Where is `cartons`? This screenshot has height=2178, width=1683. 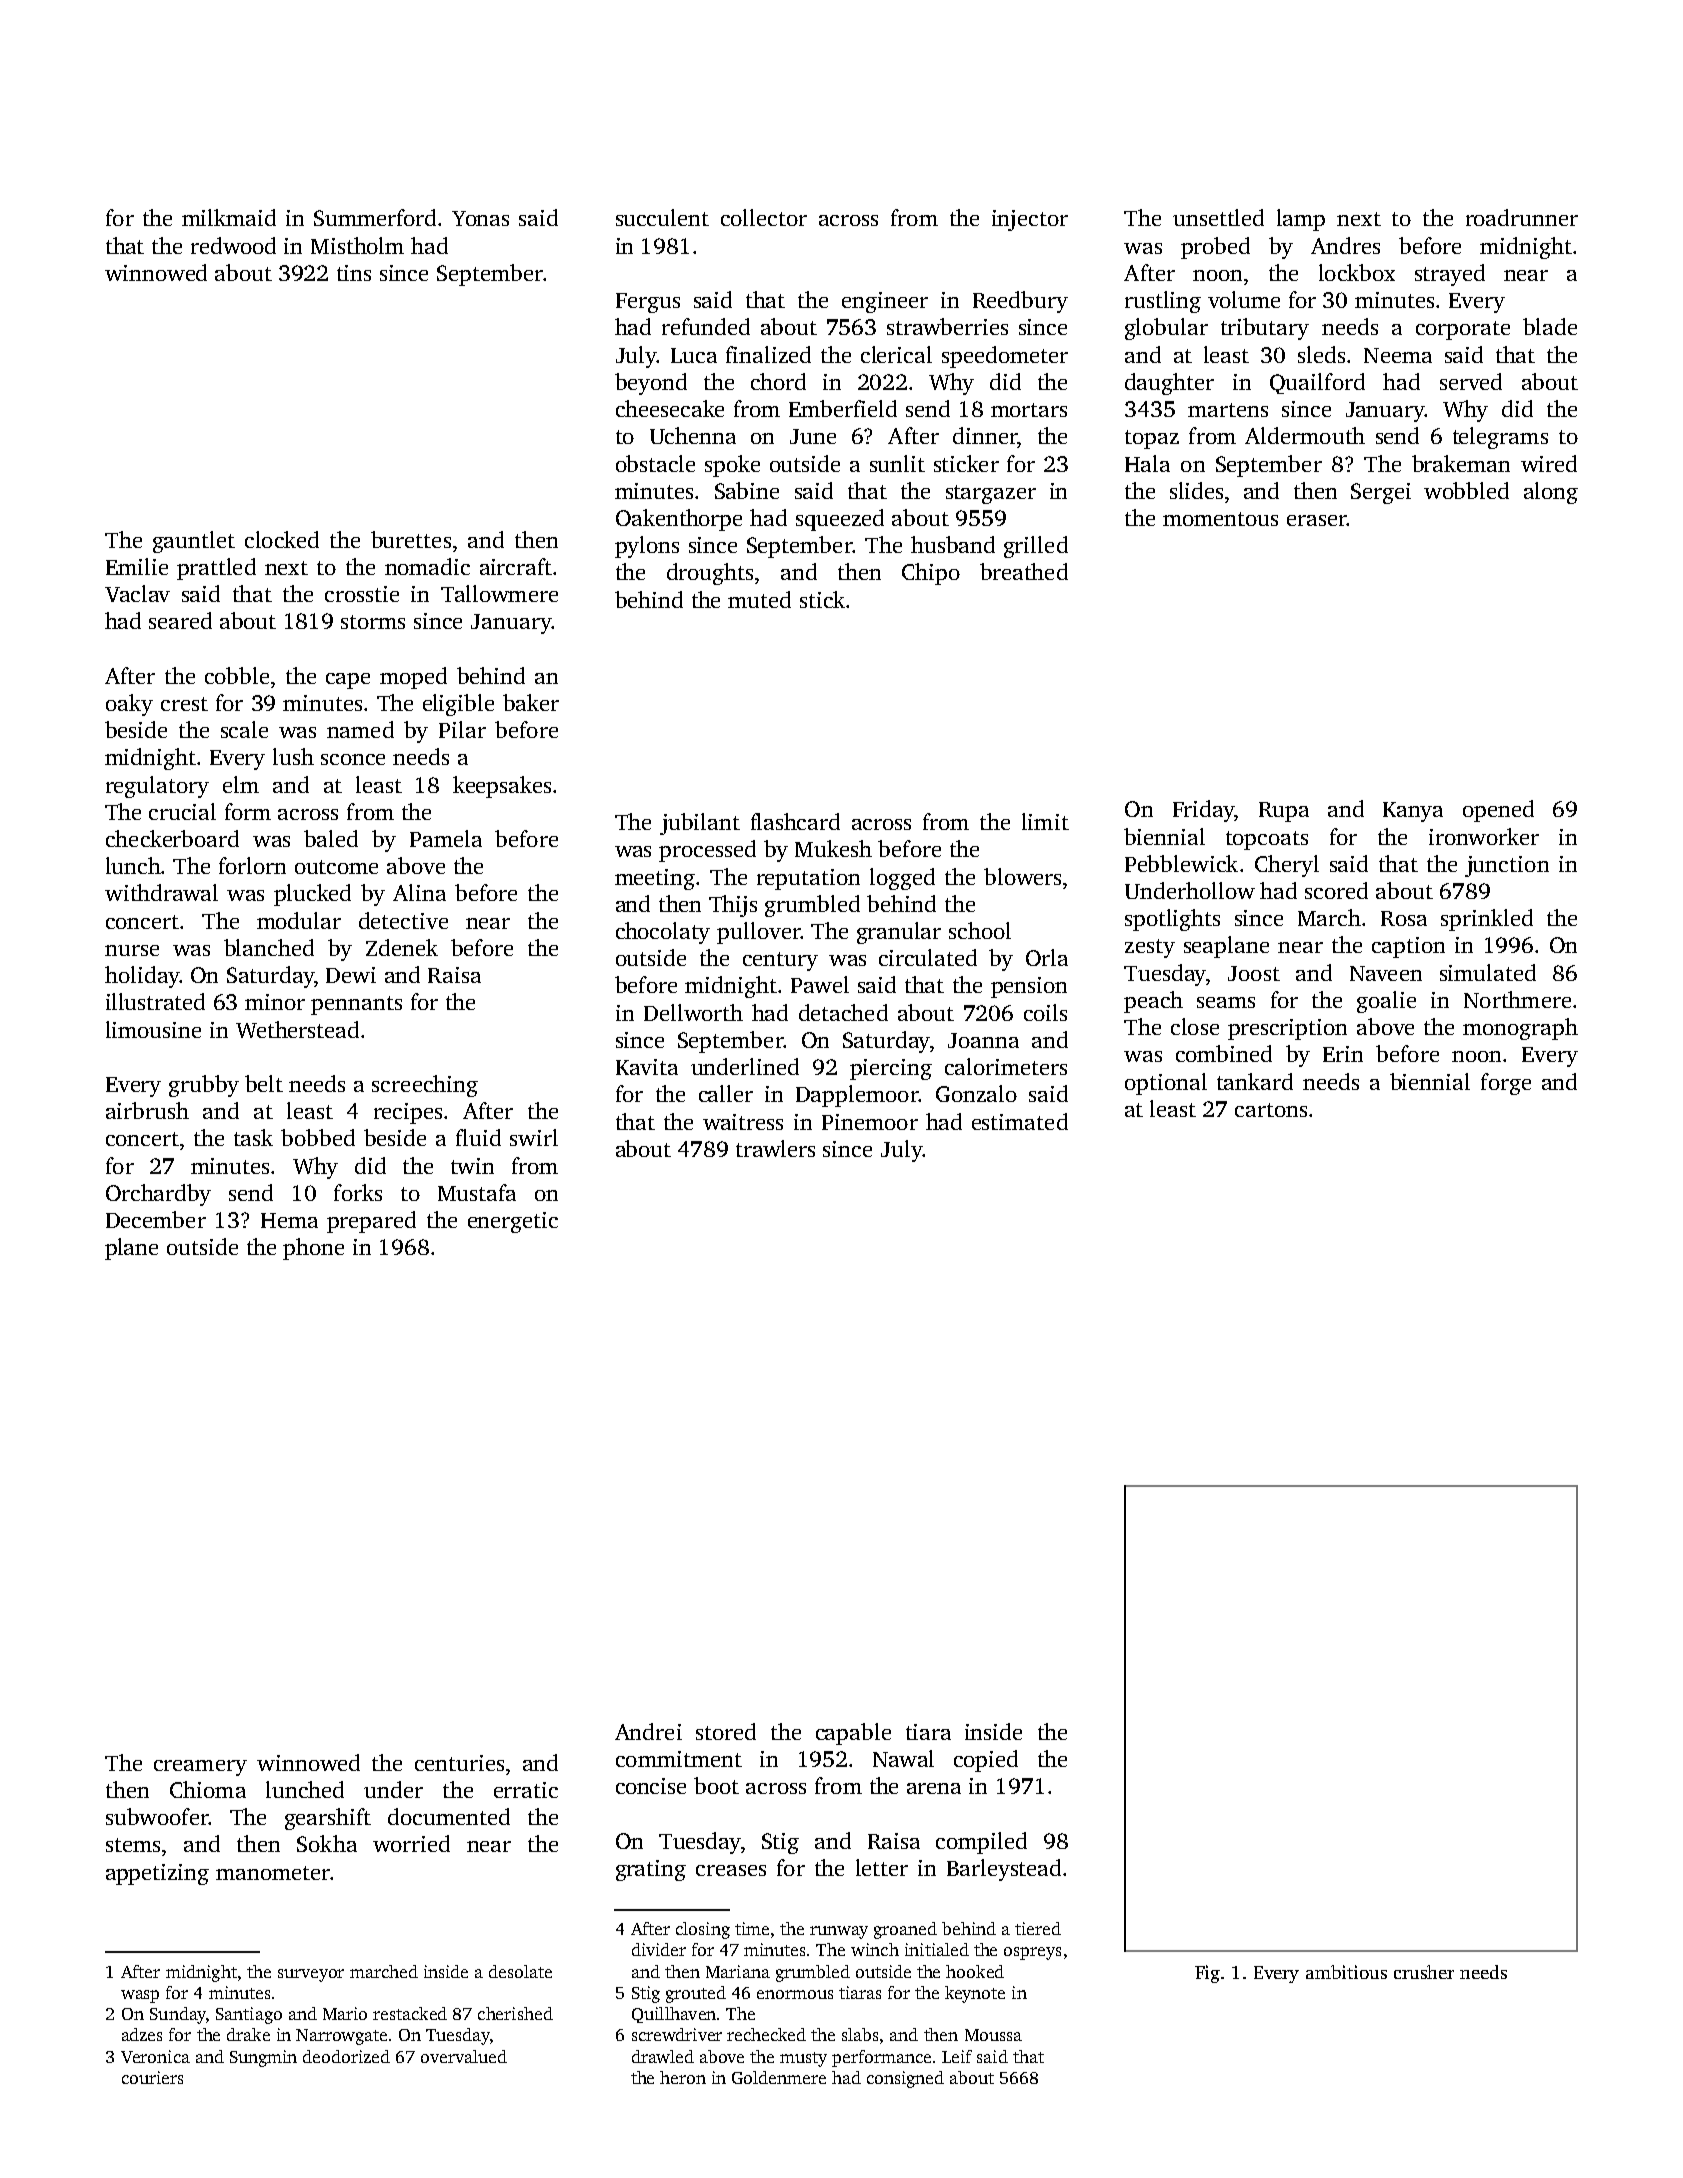 cartons is located at coordinates (1271, 1110).
